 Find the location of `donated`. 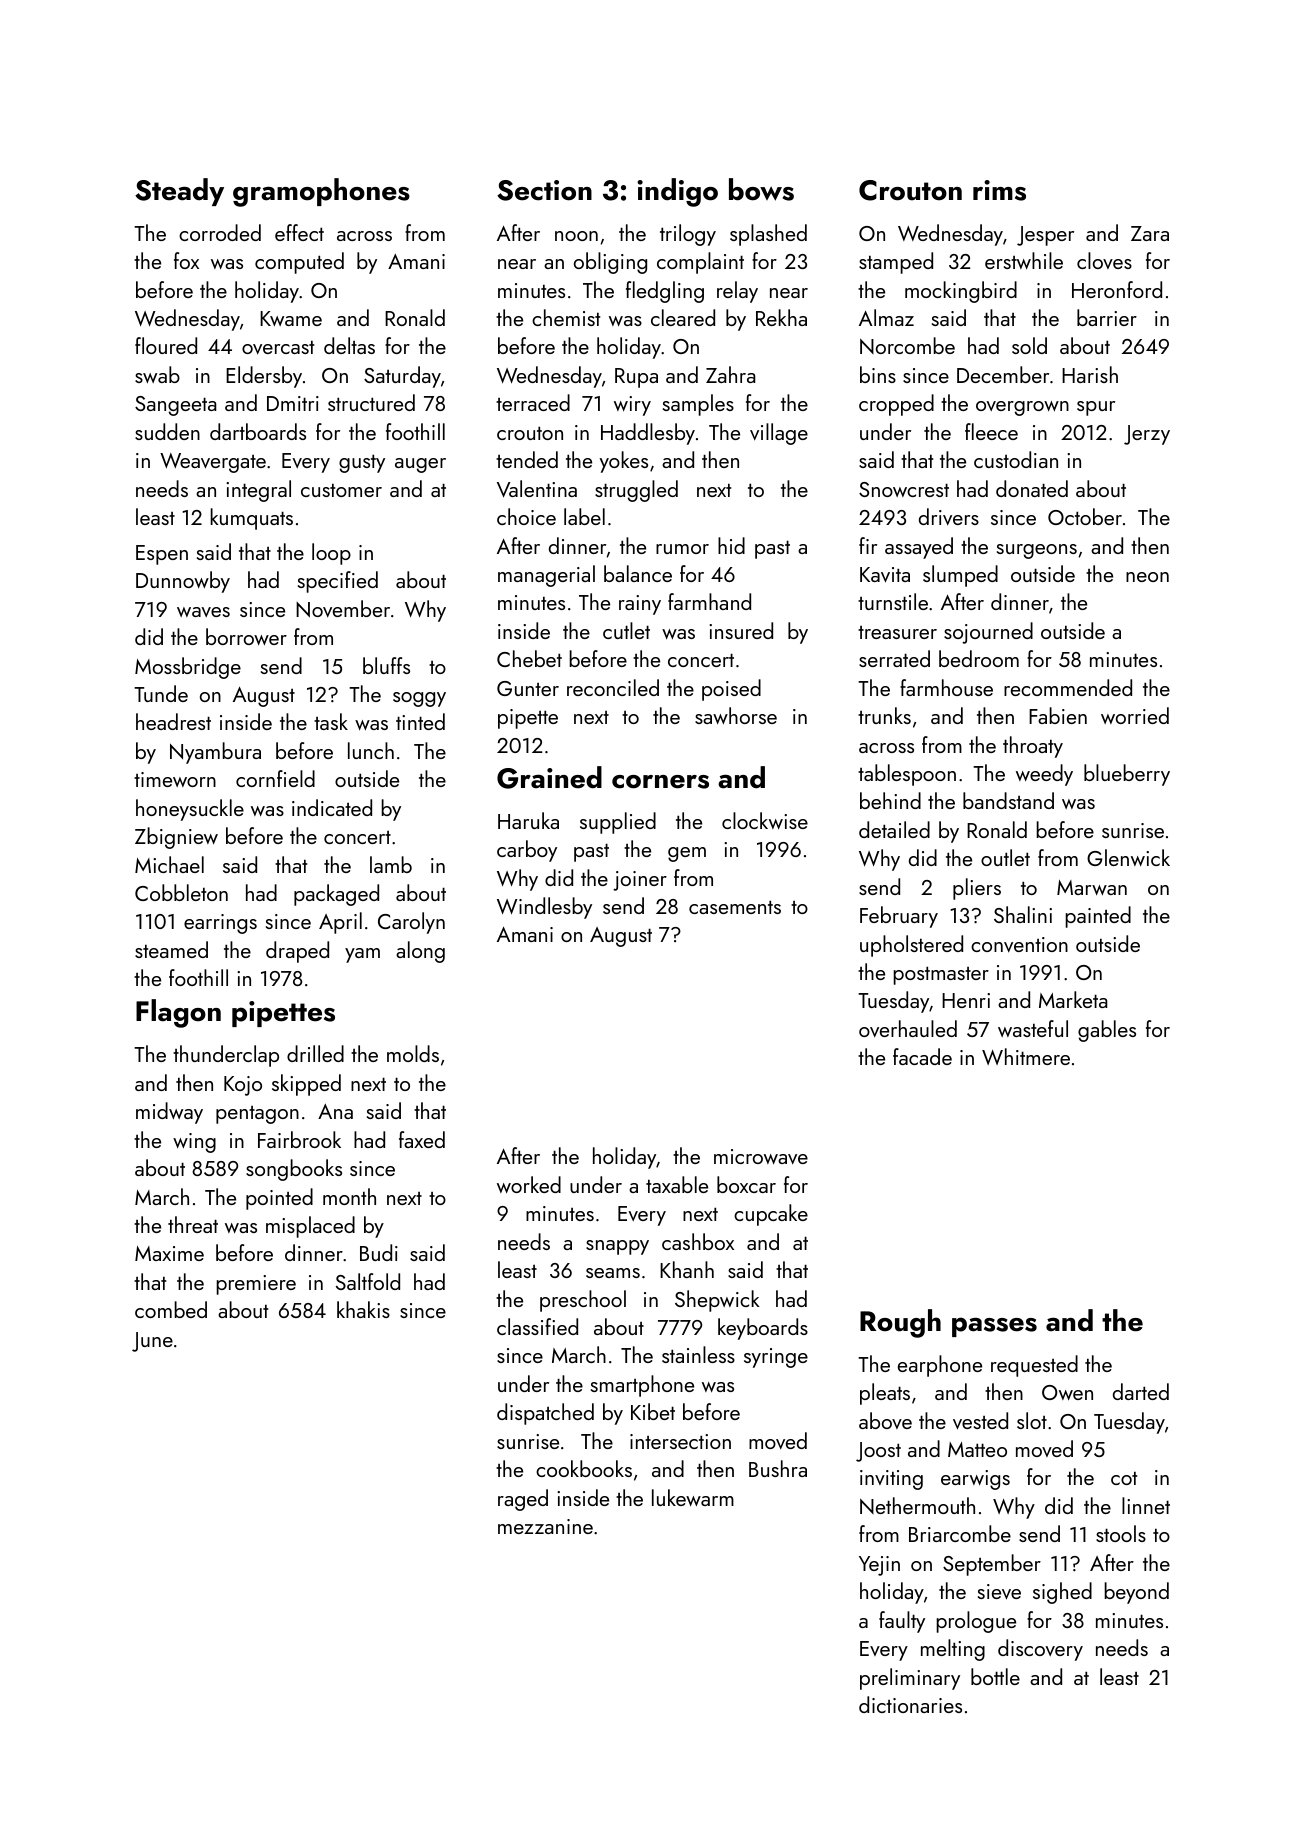

donated is located at coordinates (1032, 488).
